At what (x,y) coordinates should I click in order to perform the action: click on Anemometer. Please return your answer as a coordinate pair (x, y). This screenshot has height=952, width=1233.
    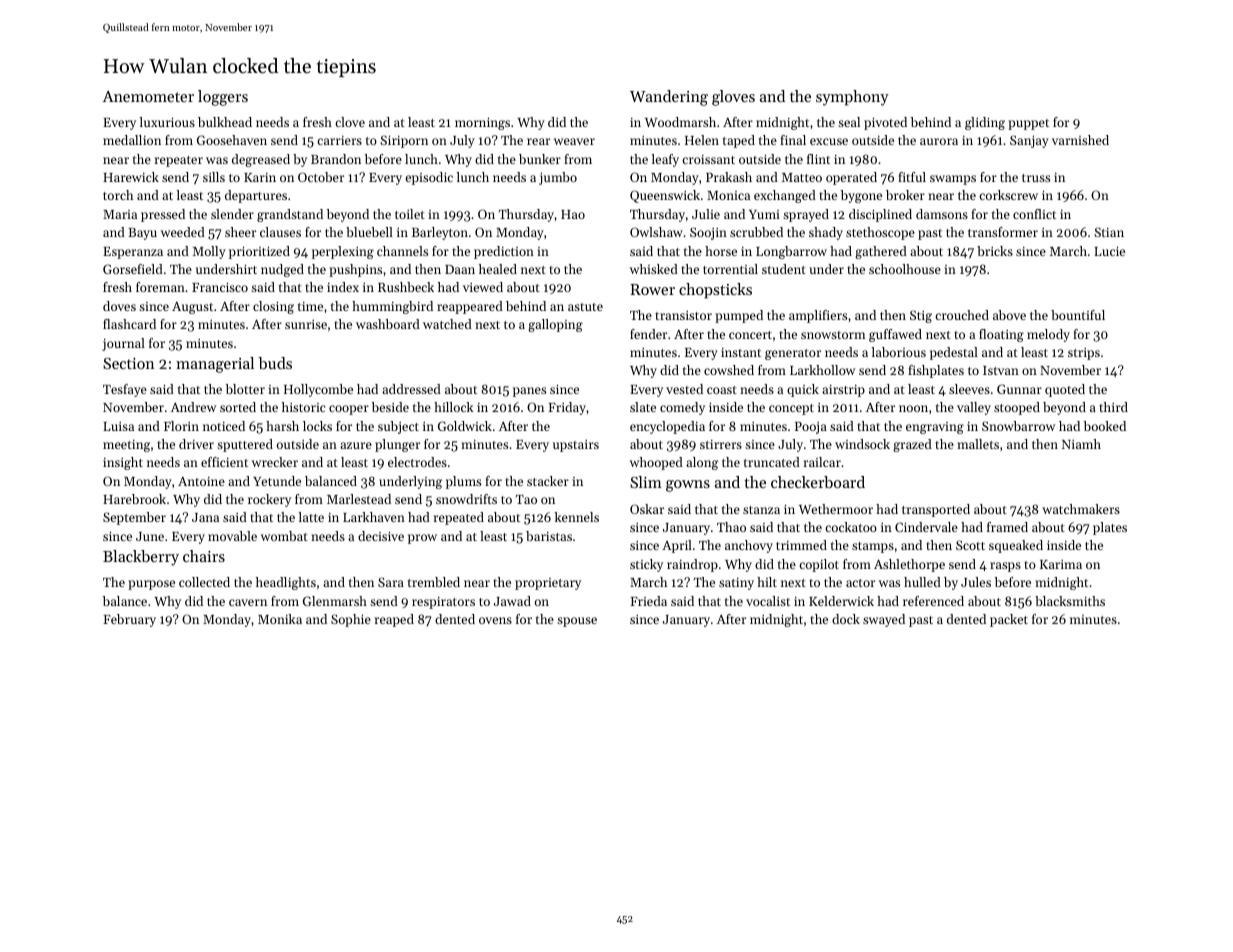
    Looking at the image, I should click on (148, 96).
